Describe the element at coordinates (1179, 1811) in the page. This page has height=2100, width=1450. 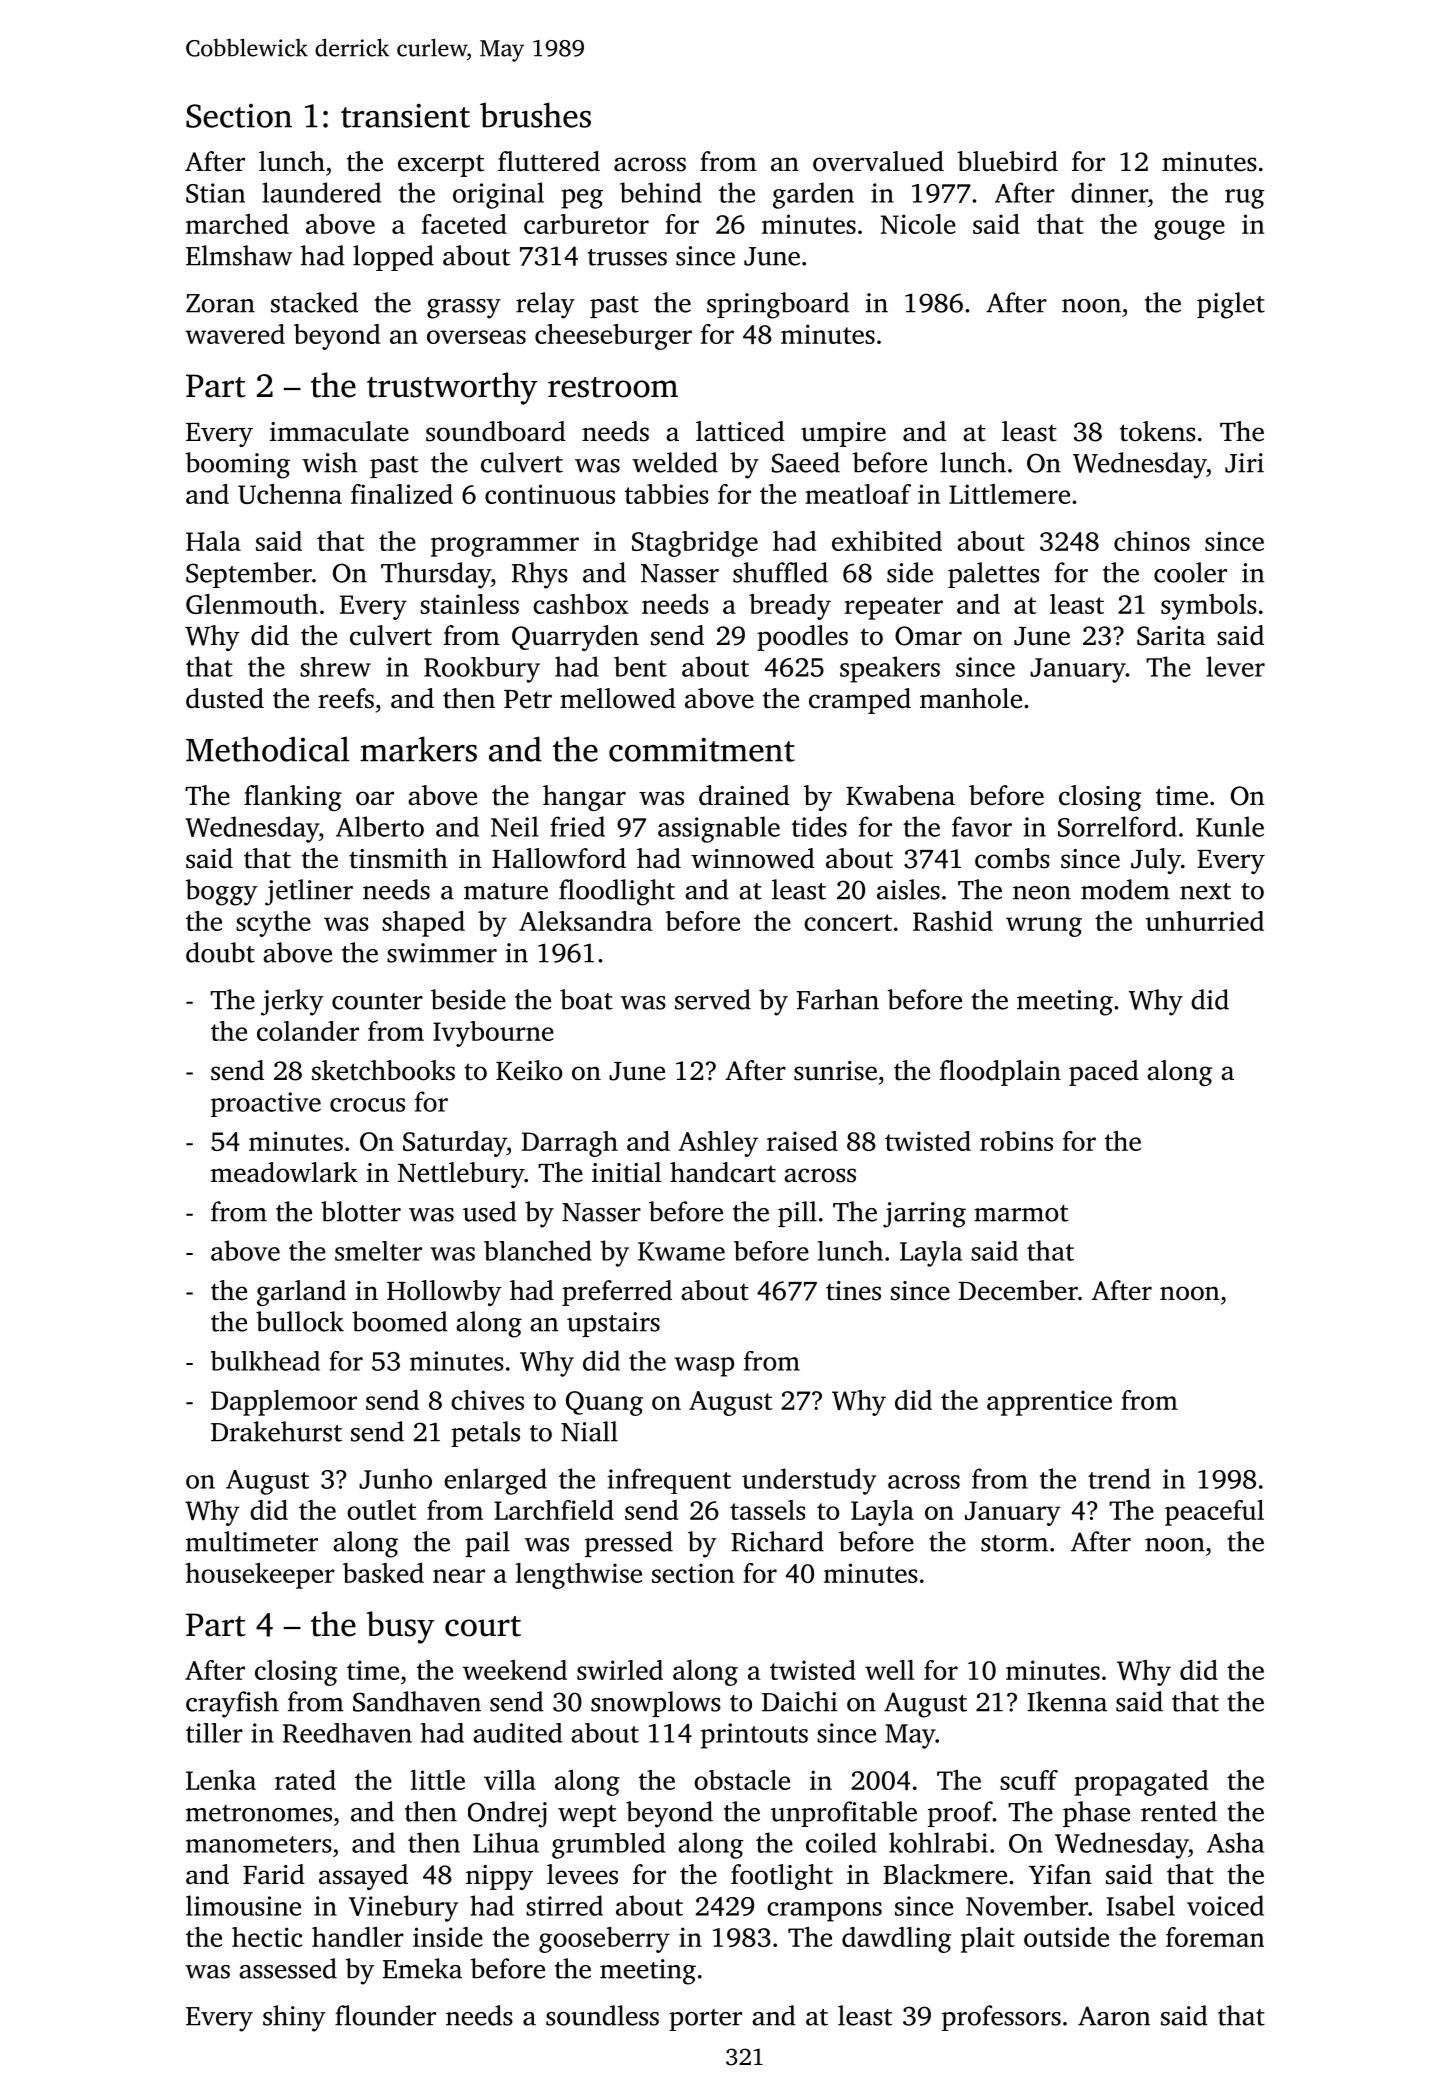
I see `rented` at that location.
